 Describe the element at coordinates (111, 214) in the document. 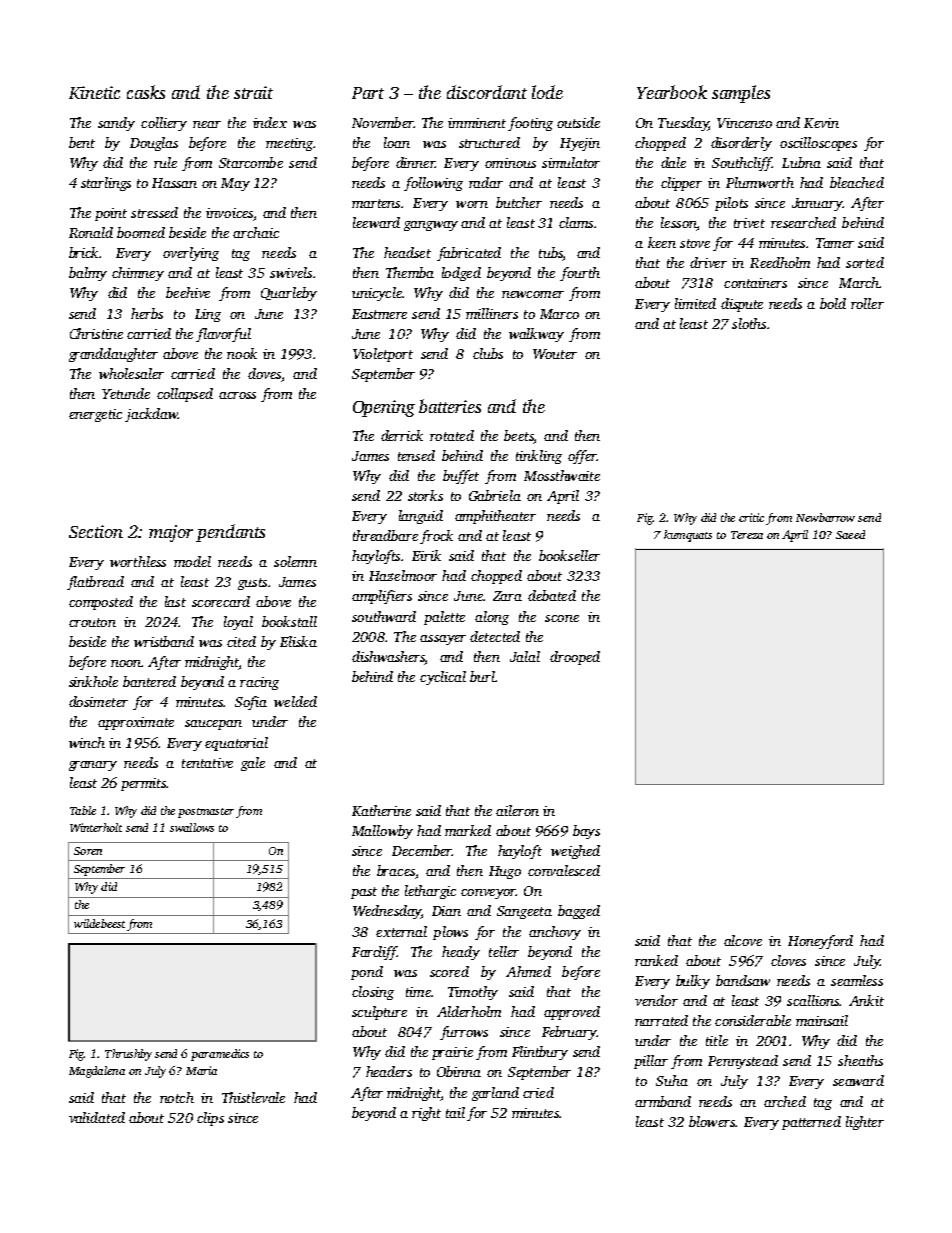

I see `point` at that location.
